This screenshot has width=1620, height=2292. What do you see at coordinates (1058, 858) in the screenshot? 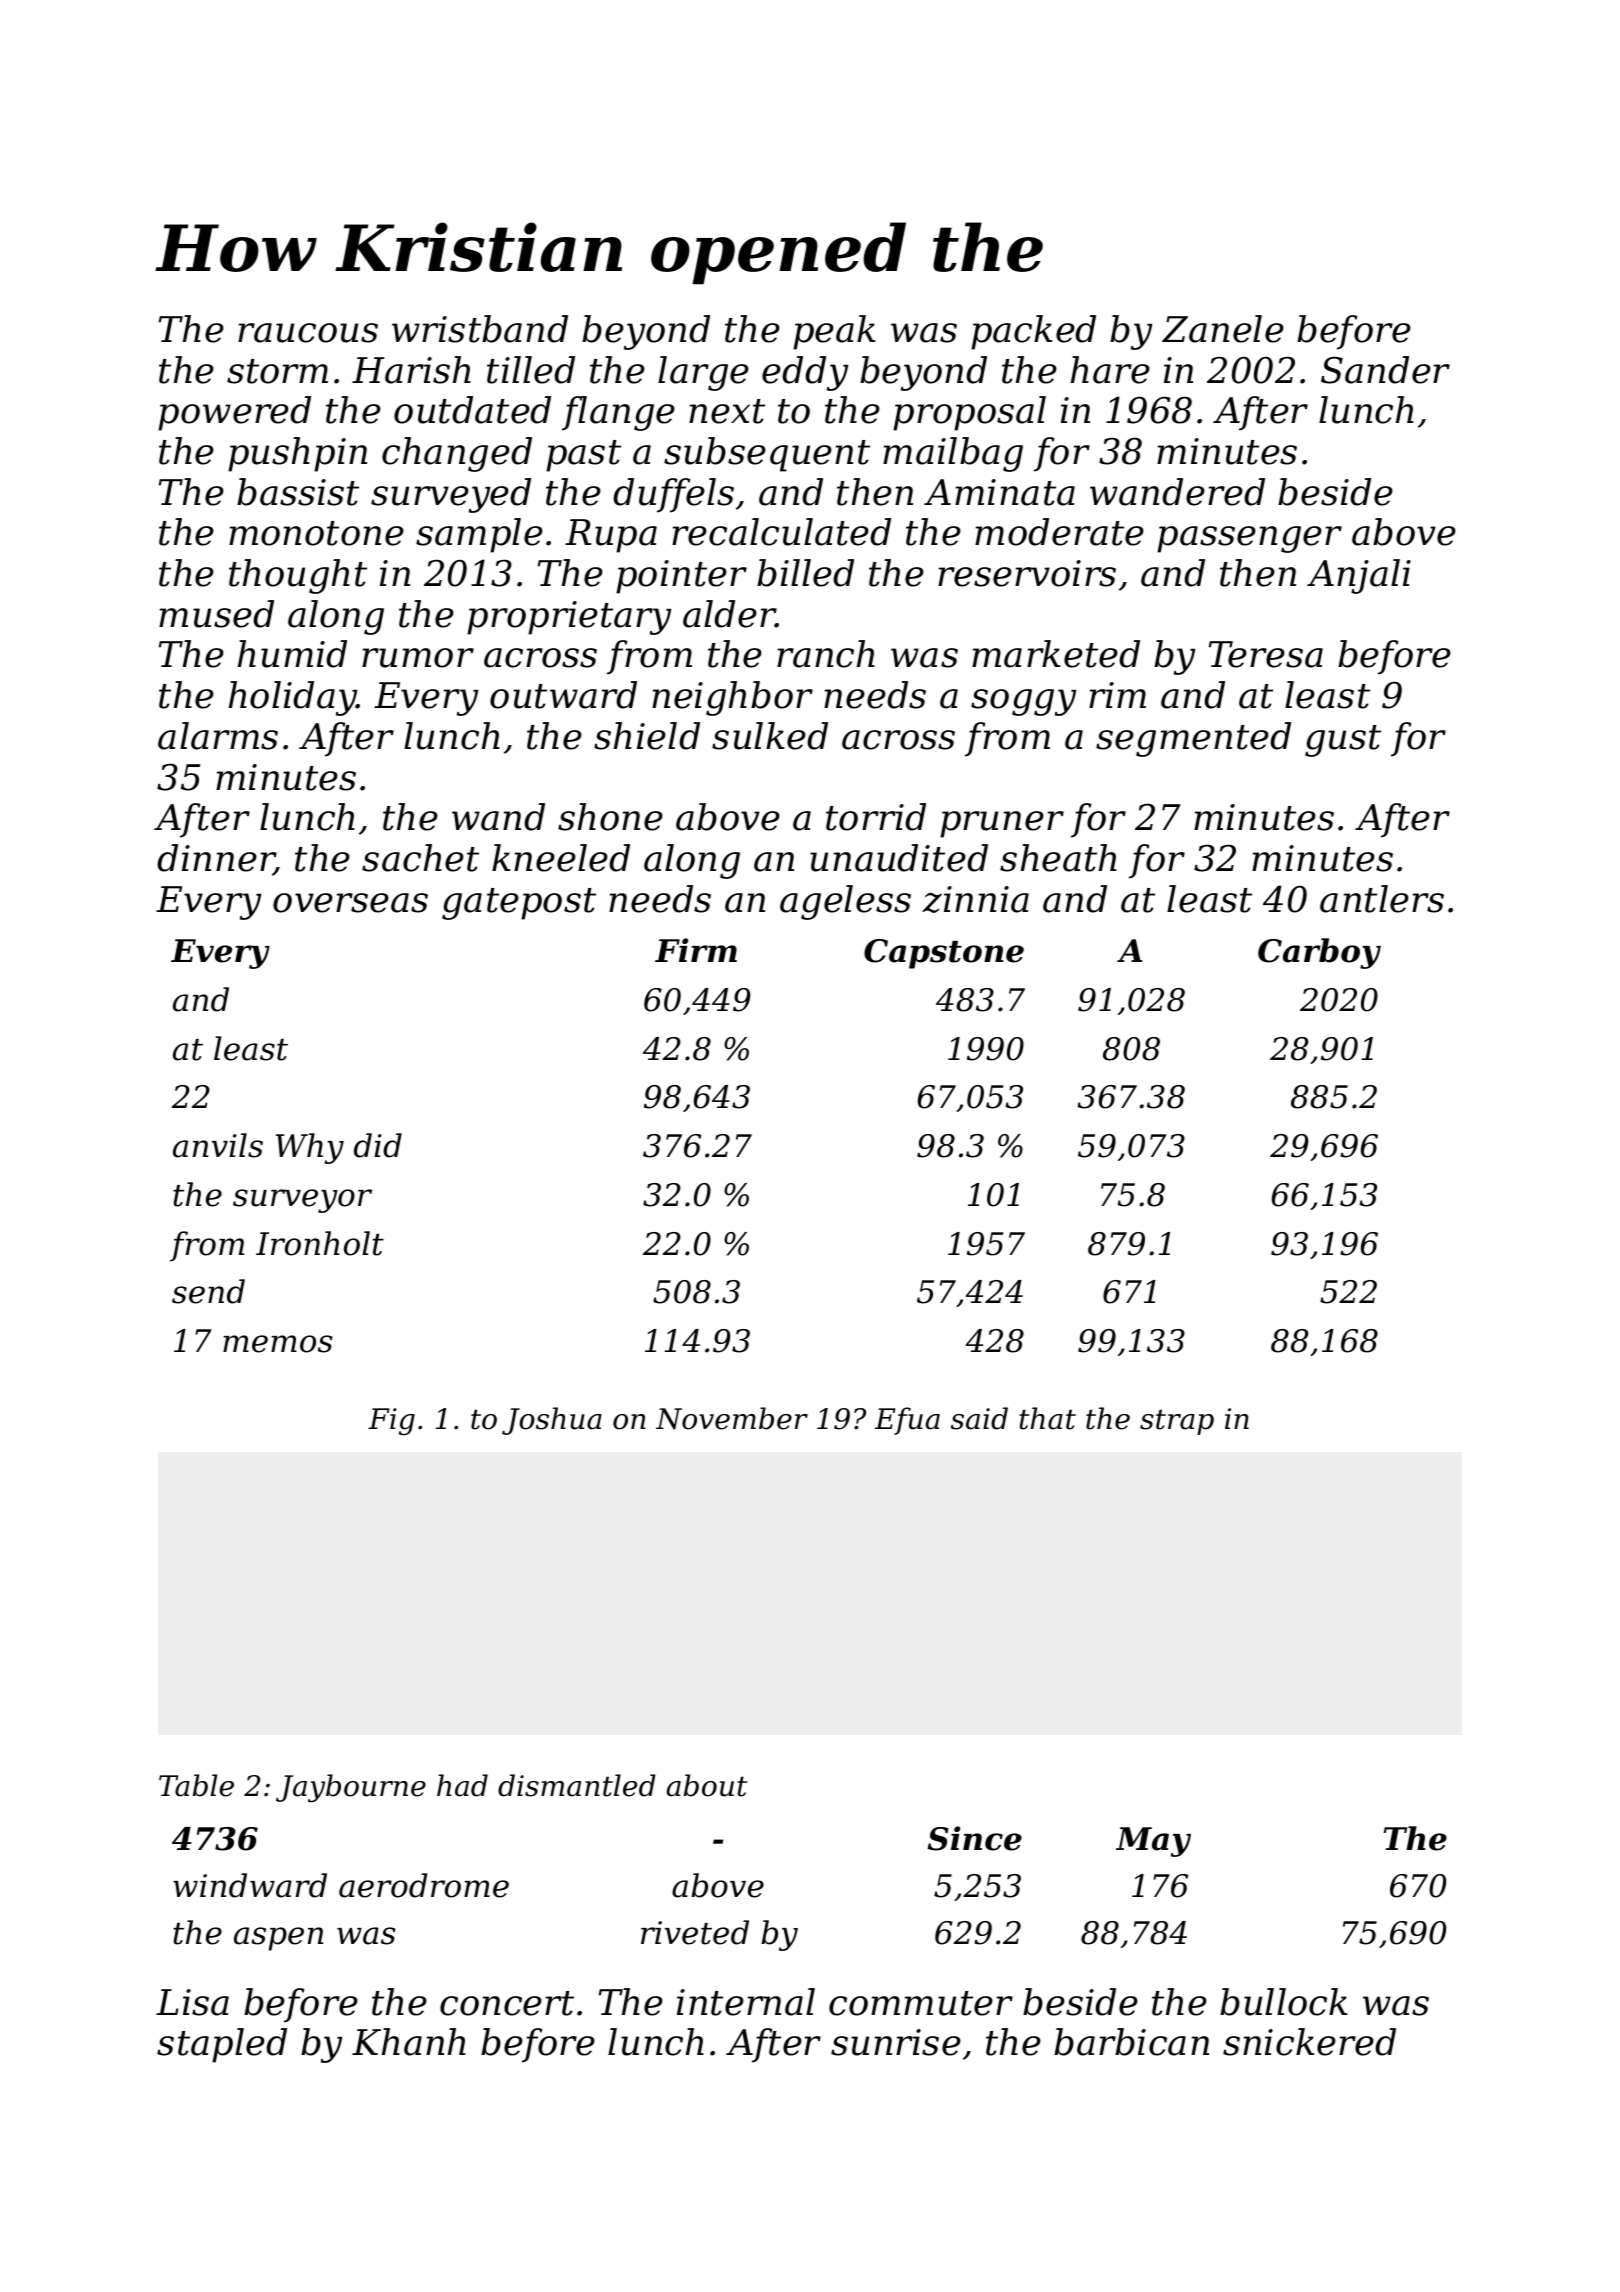
I see `sheath` at bounding box center [1058, 858].
